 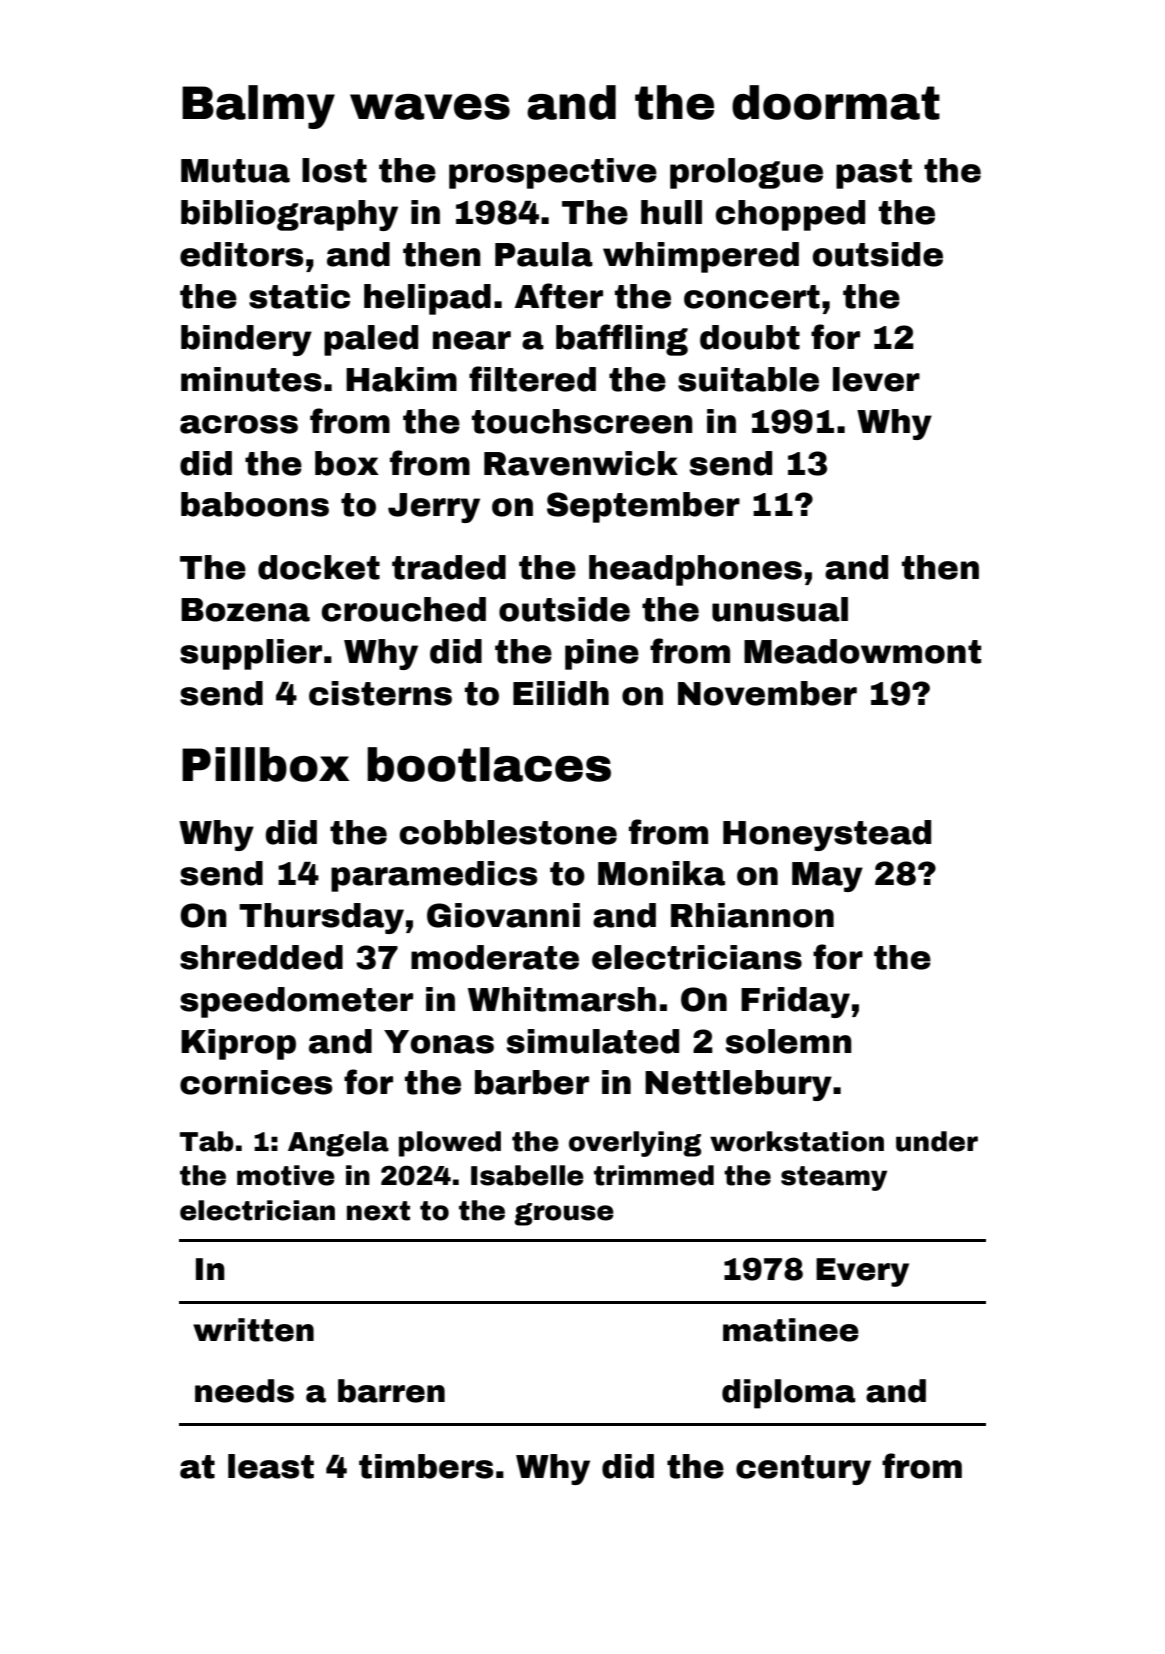 What do you see at coordinates (671, 212) in the image?
I see `hull` at bounding box center [671, 212].
